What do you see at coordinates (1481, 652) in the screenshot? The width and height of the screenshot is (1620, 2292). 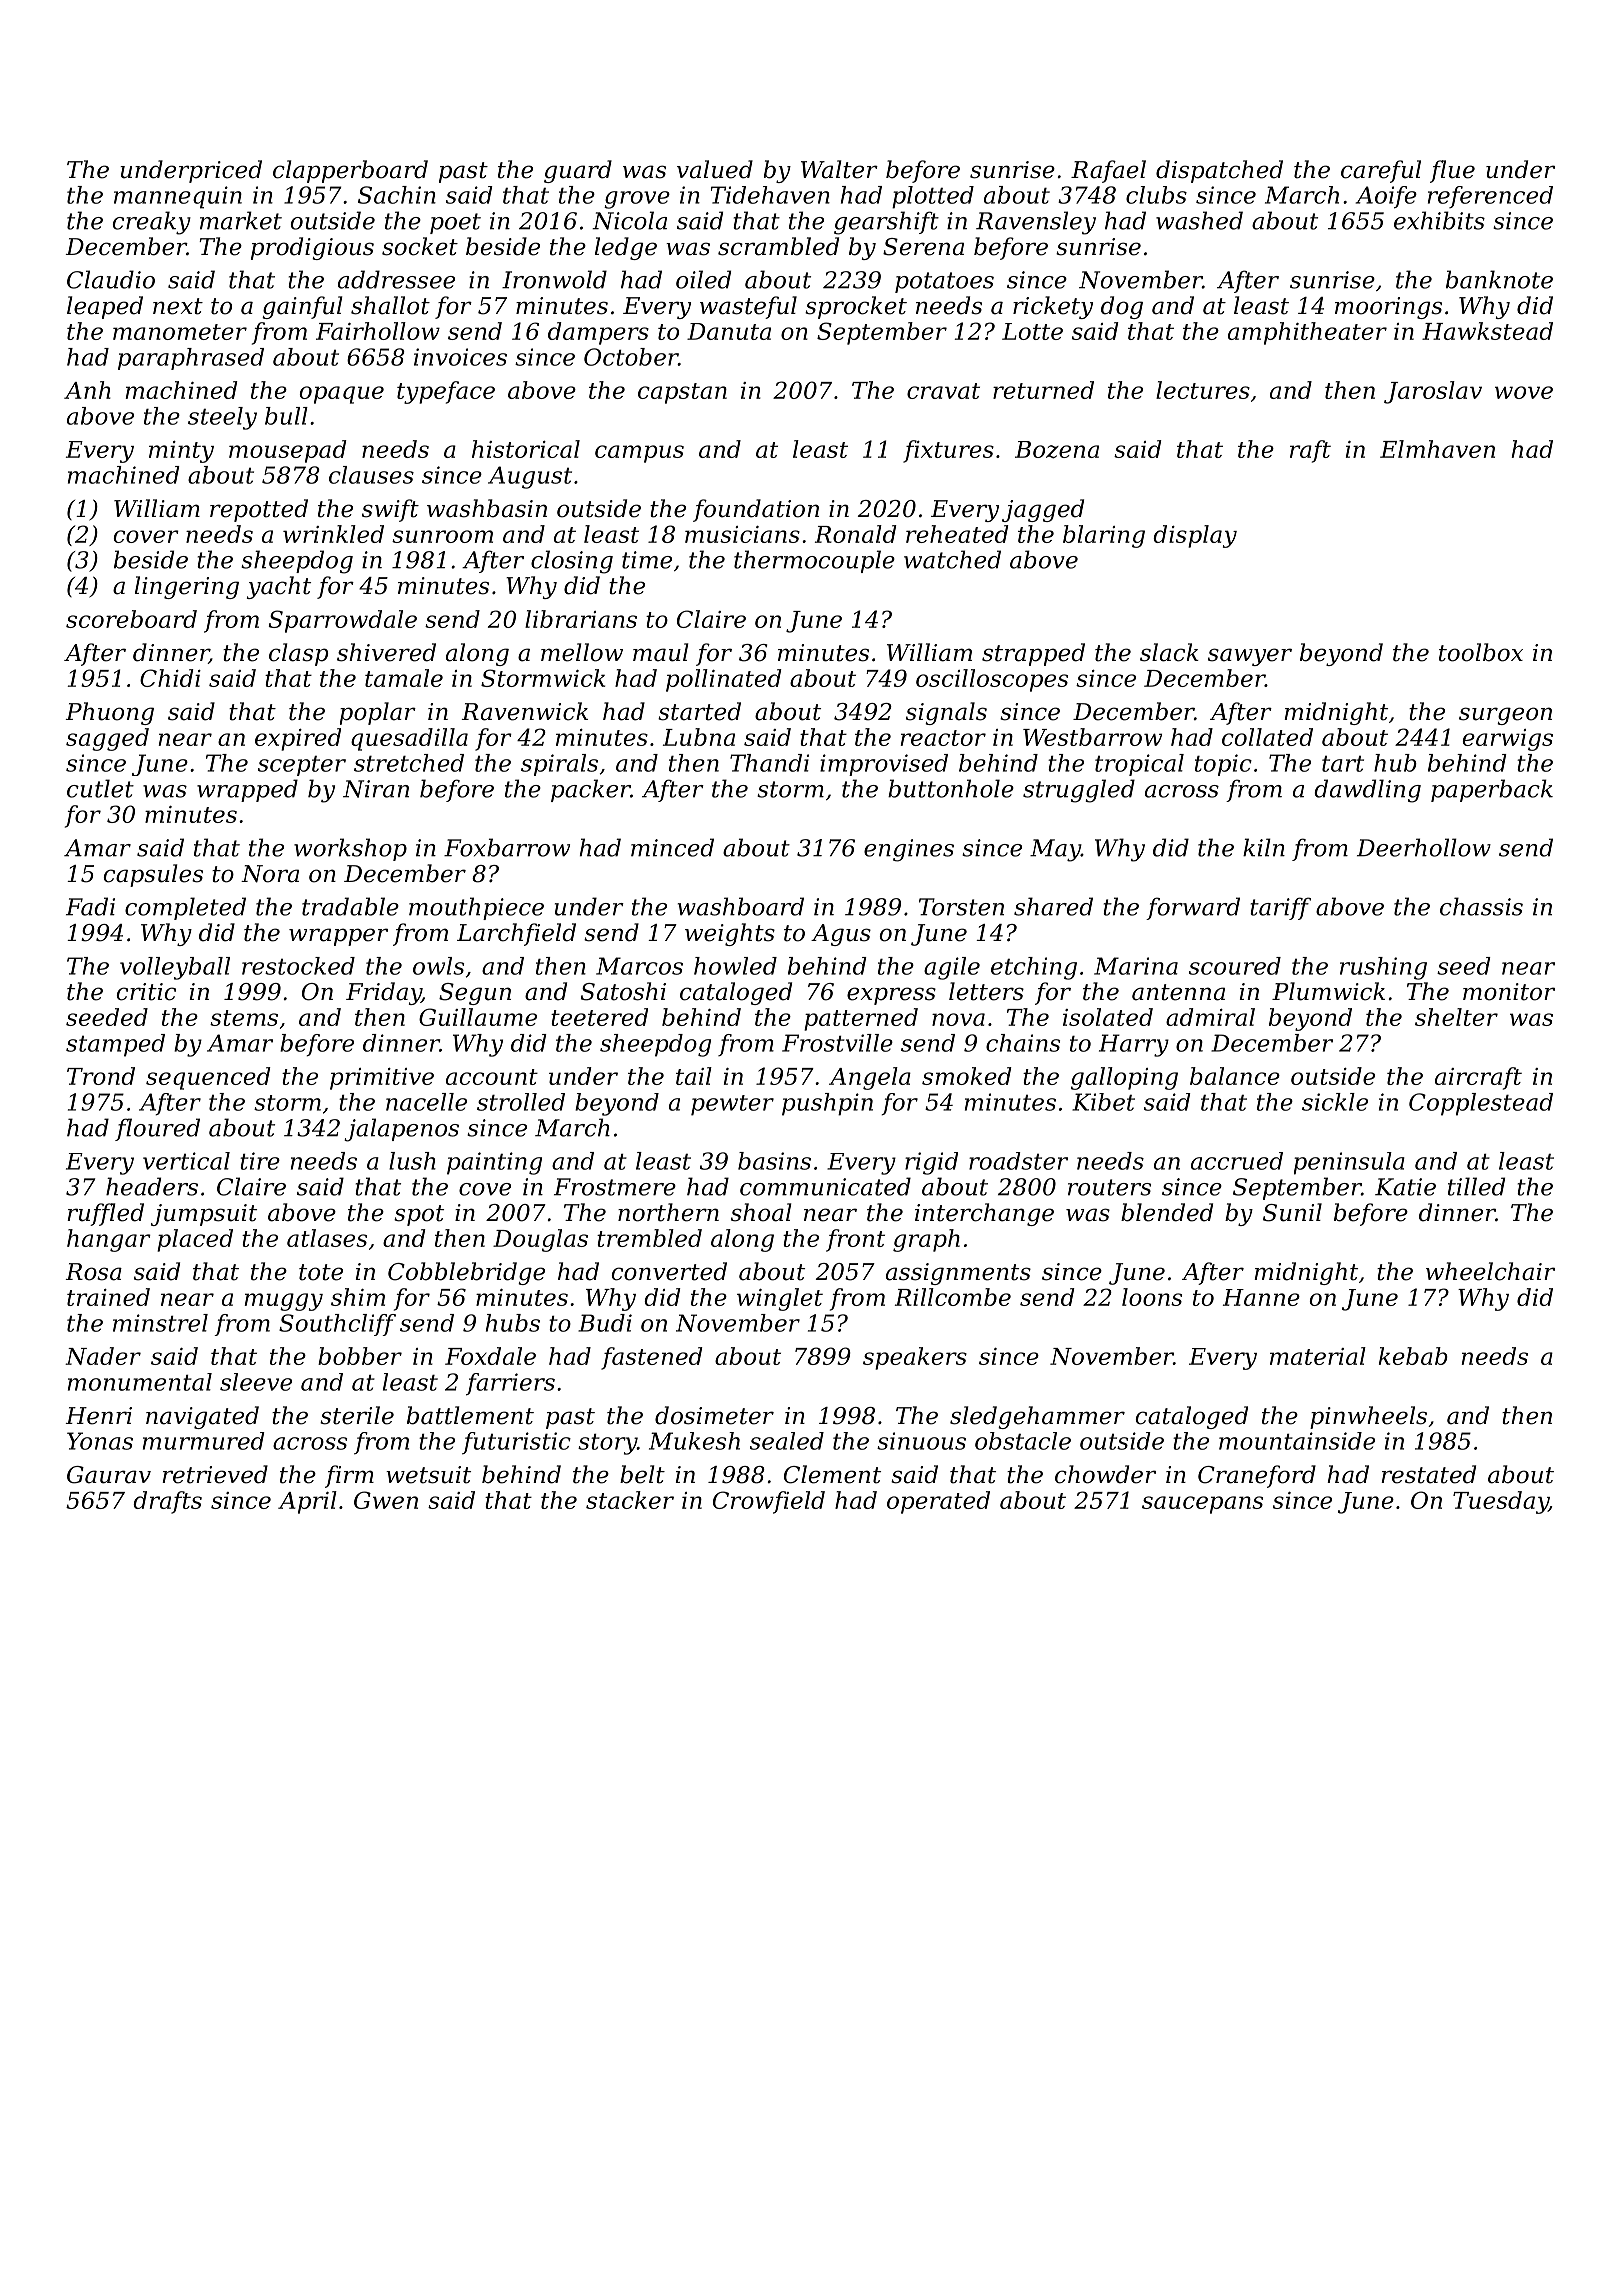 I see `toolbox` at bounding box center [1481, 652].
